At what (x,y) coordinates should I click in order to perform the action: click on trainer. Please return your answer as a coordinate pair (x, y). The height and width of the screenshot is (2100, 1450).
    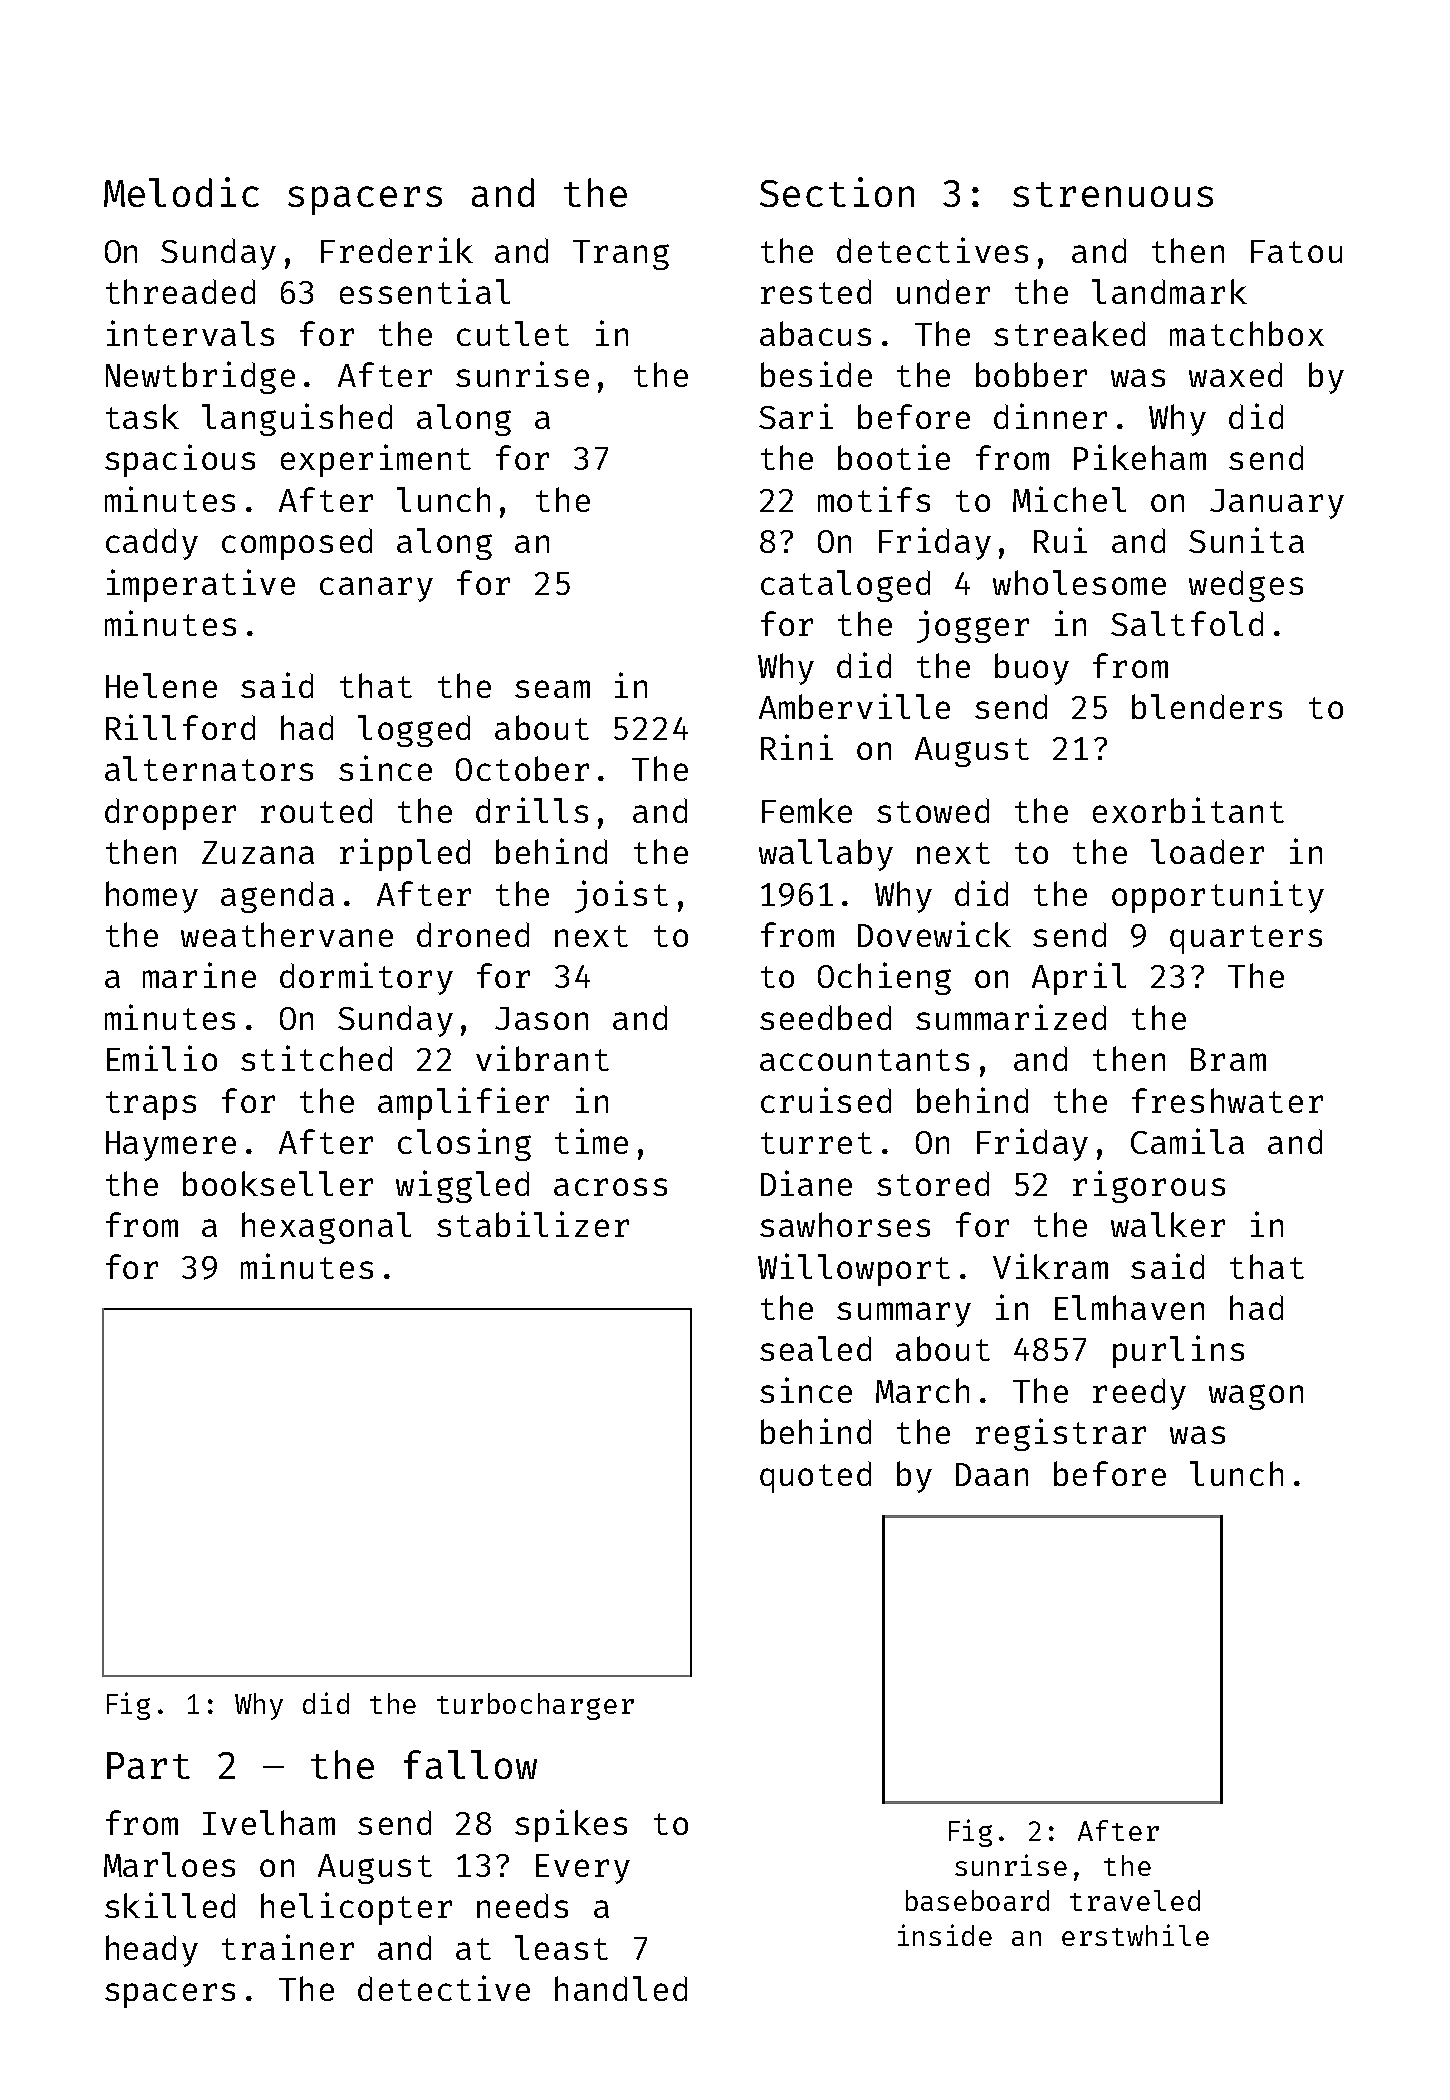
    Looking at the image, I should click on (288, 1947).
